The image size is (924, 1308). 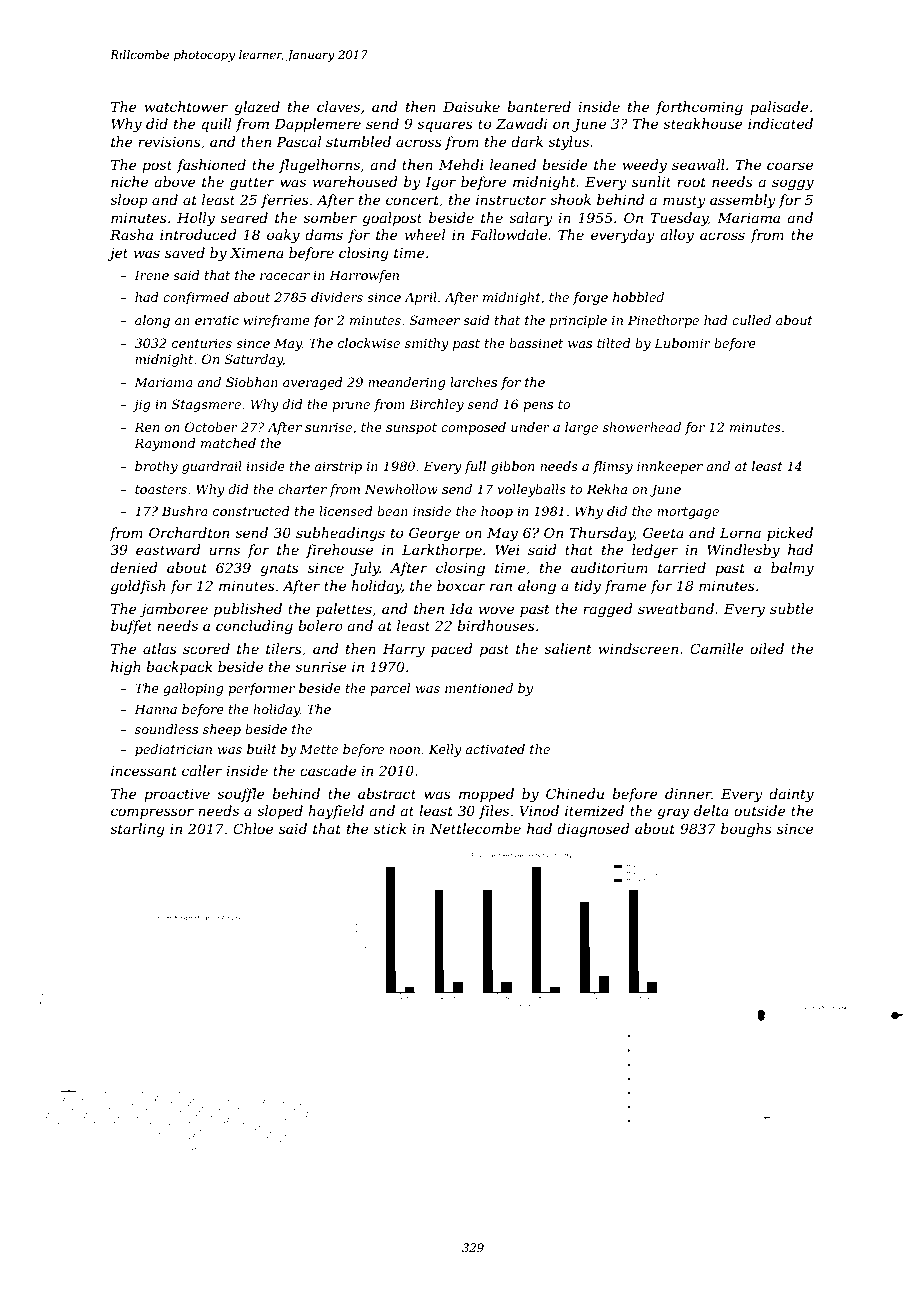 What do you see at coordinates (319, 166) in the screenshot?
I see `flugelhorns` at bounding box center [319, 166].
